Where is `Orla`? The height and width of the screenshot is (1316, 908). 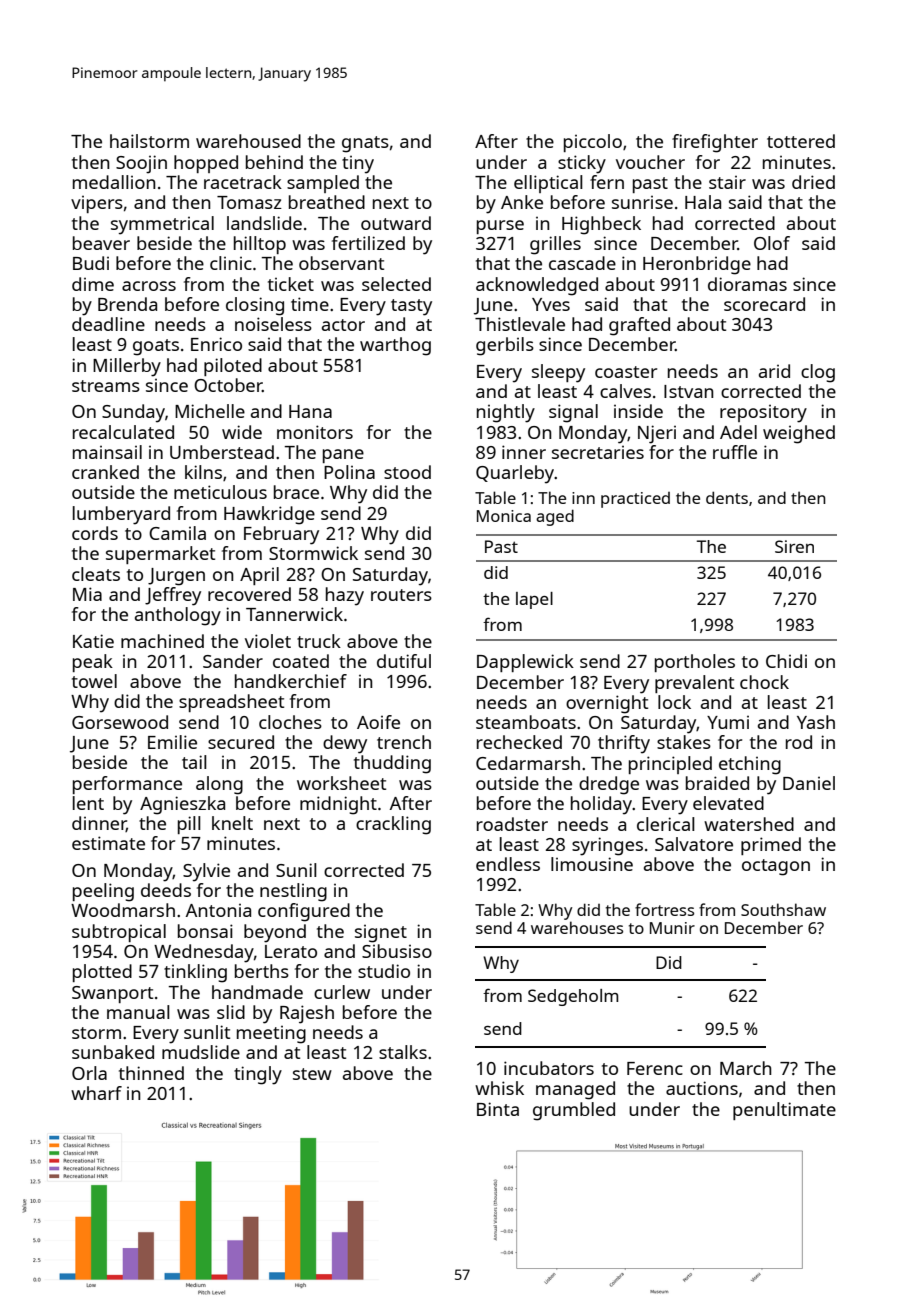
Orla is located at coordinates (89, 1073).
